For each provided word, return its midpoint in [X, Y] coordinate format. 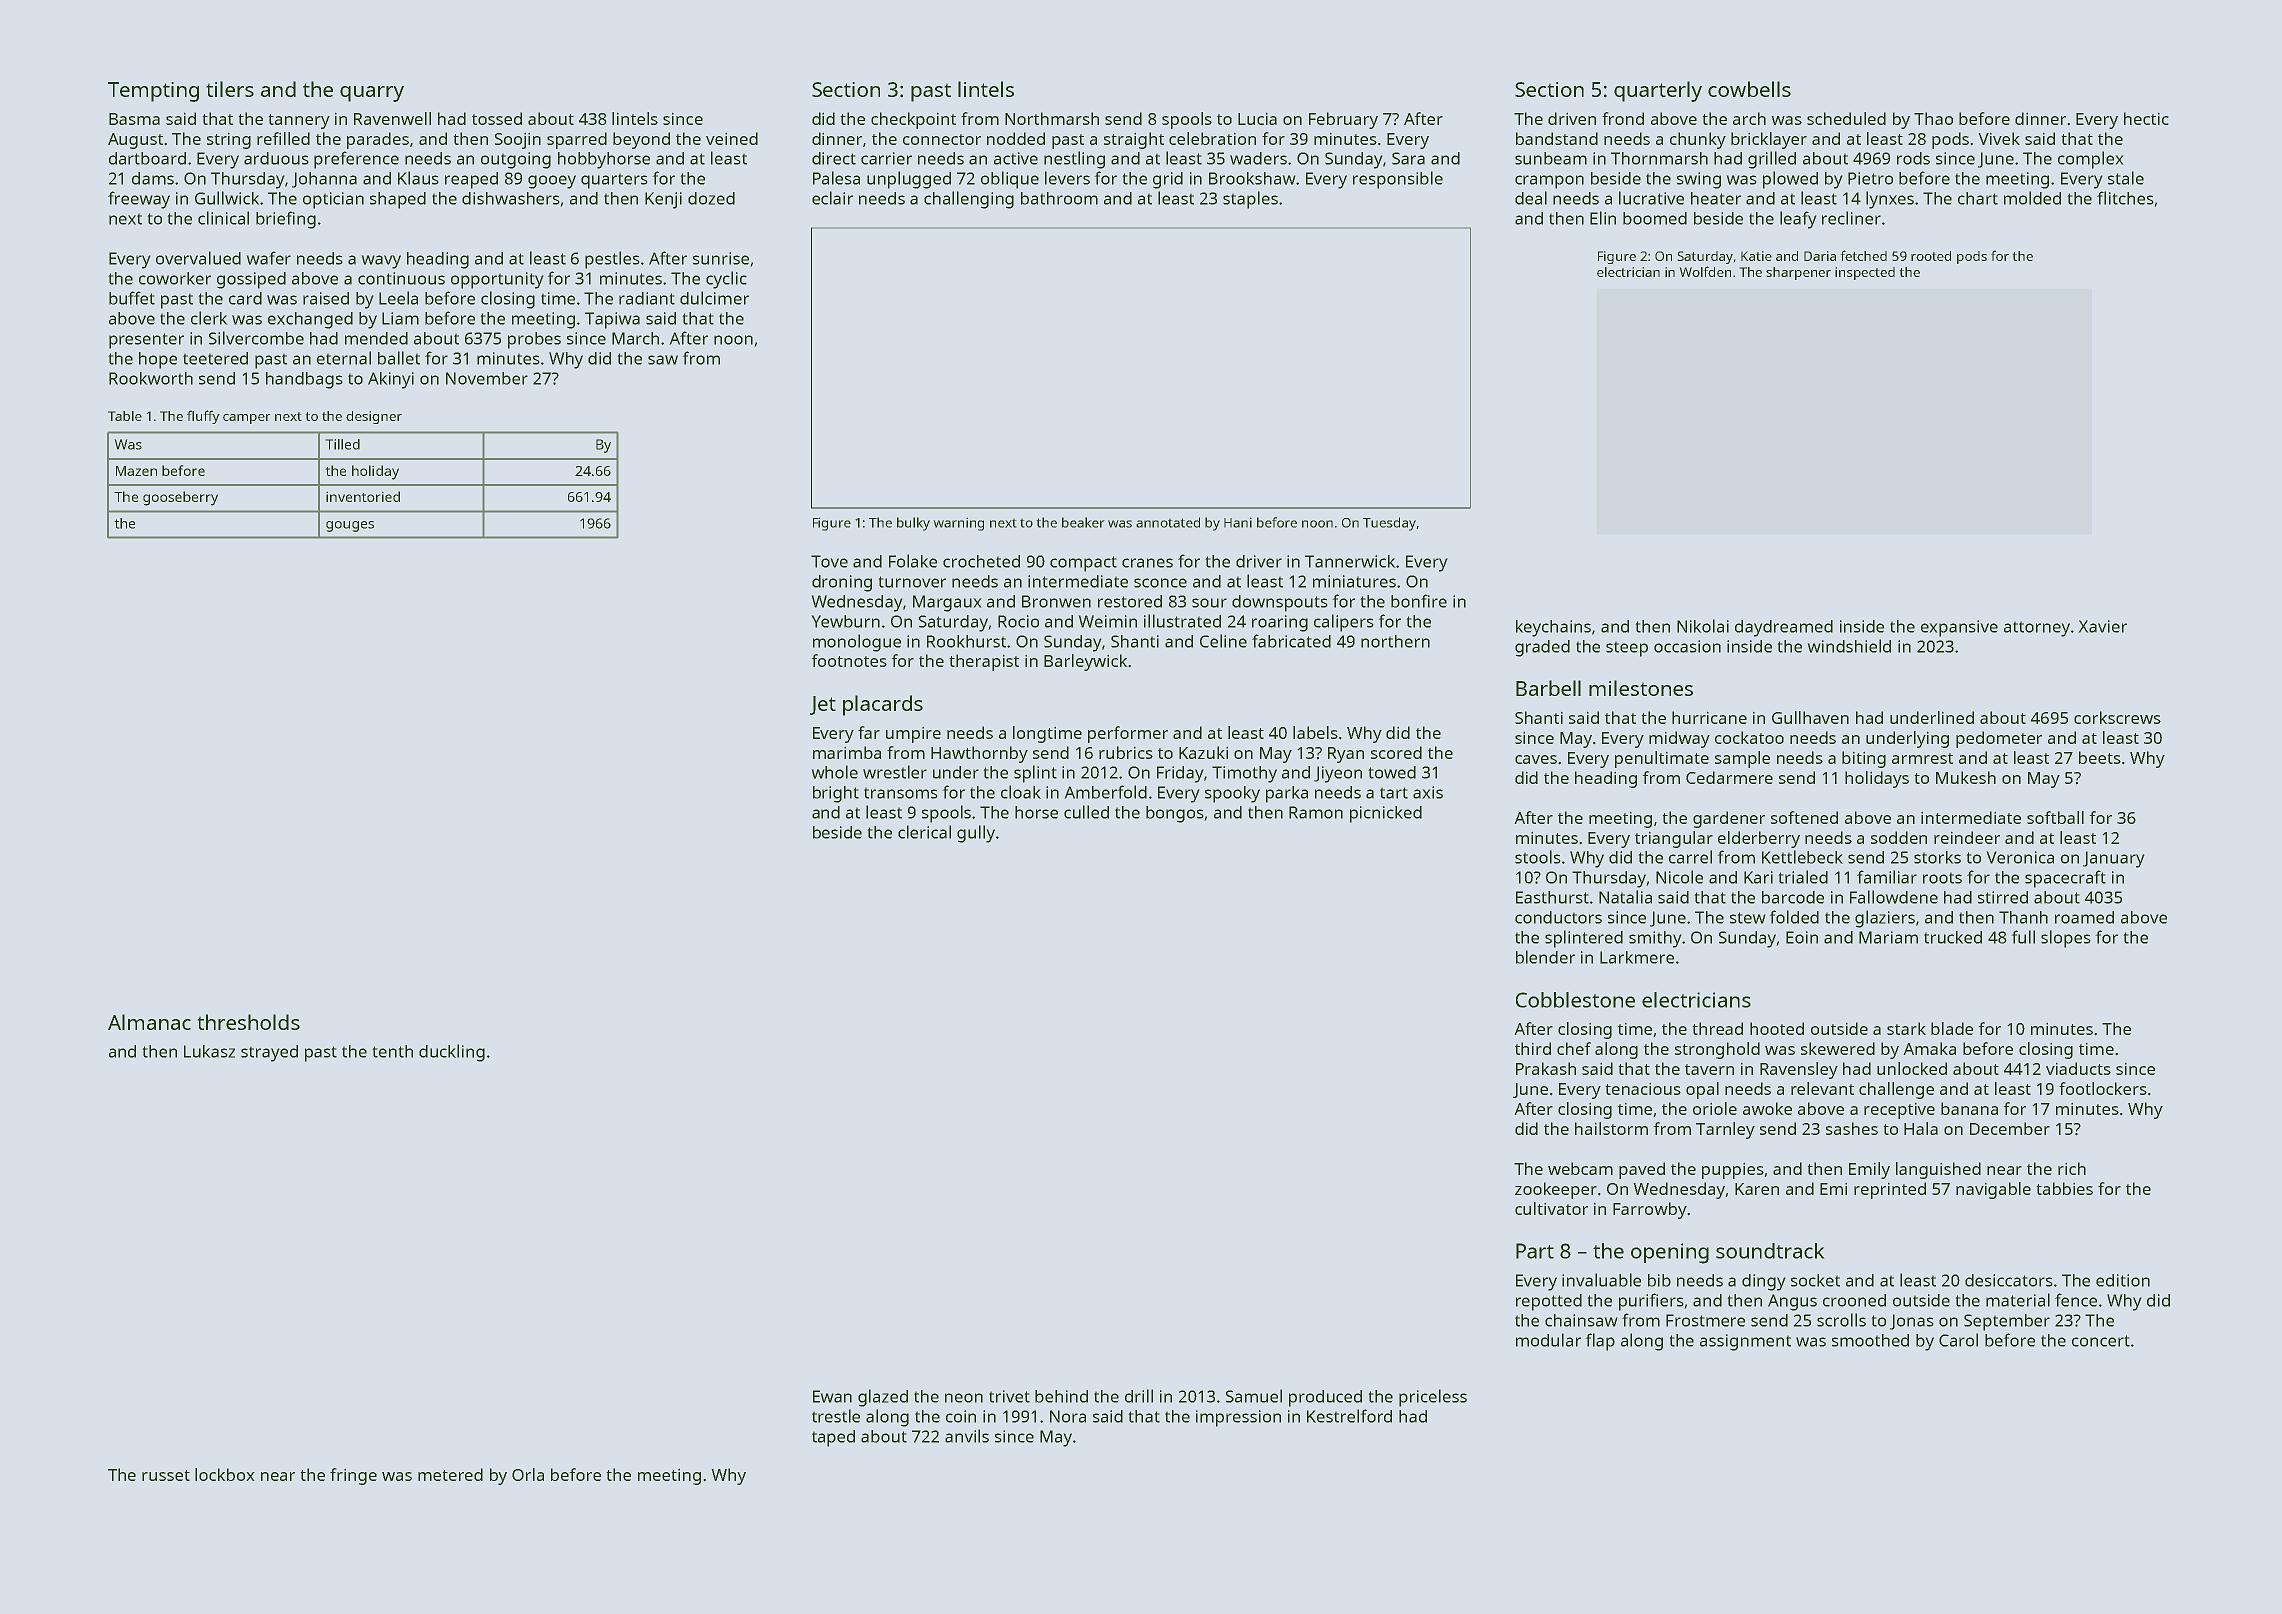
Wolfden [1705, 271]
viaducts [2078, 1068]
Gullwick [227, 198]
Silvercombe [256, 338]
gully [976, 834]
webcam [1580, 1168]
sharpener [1798, 273]
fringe [353, 1476]
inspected [1865, 273]
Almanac [149, 1022]
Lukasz [209, 1051]
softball [2055, 817]
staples [1250, 200]
